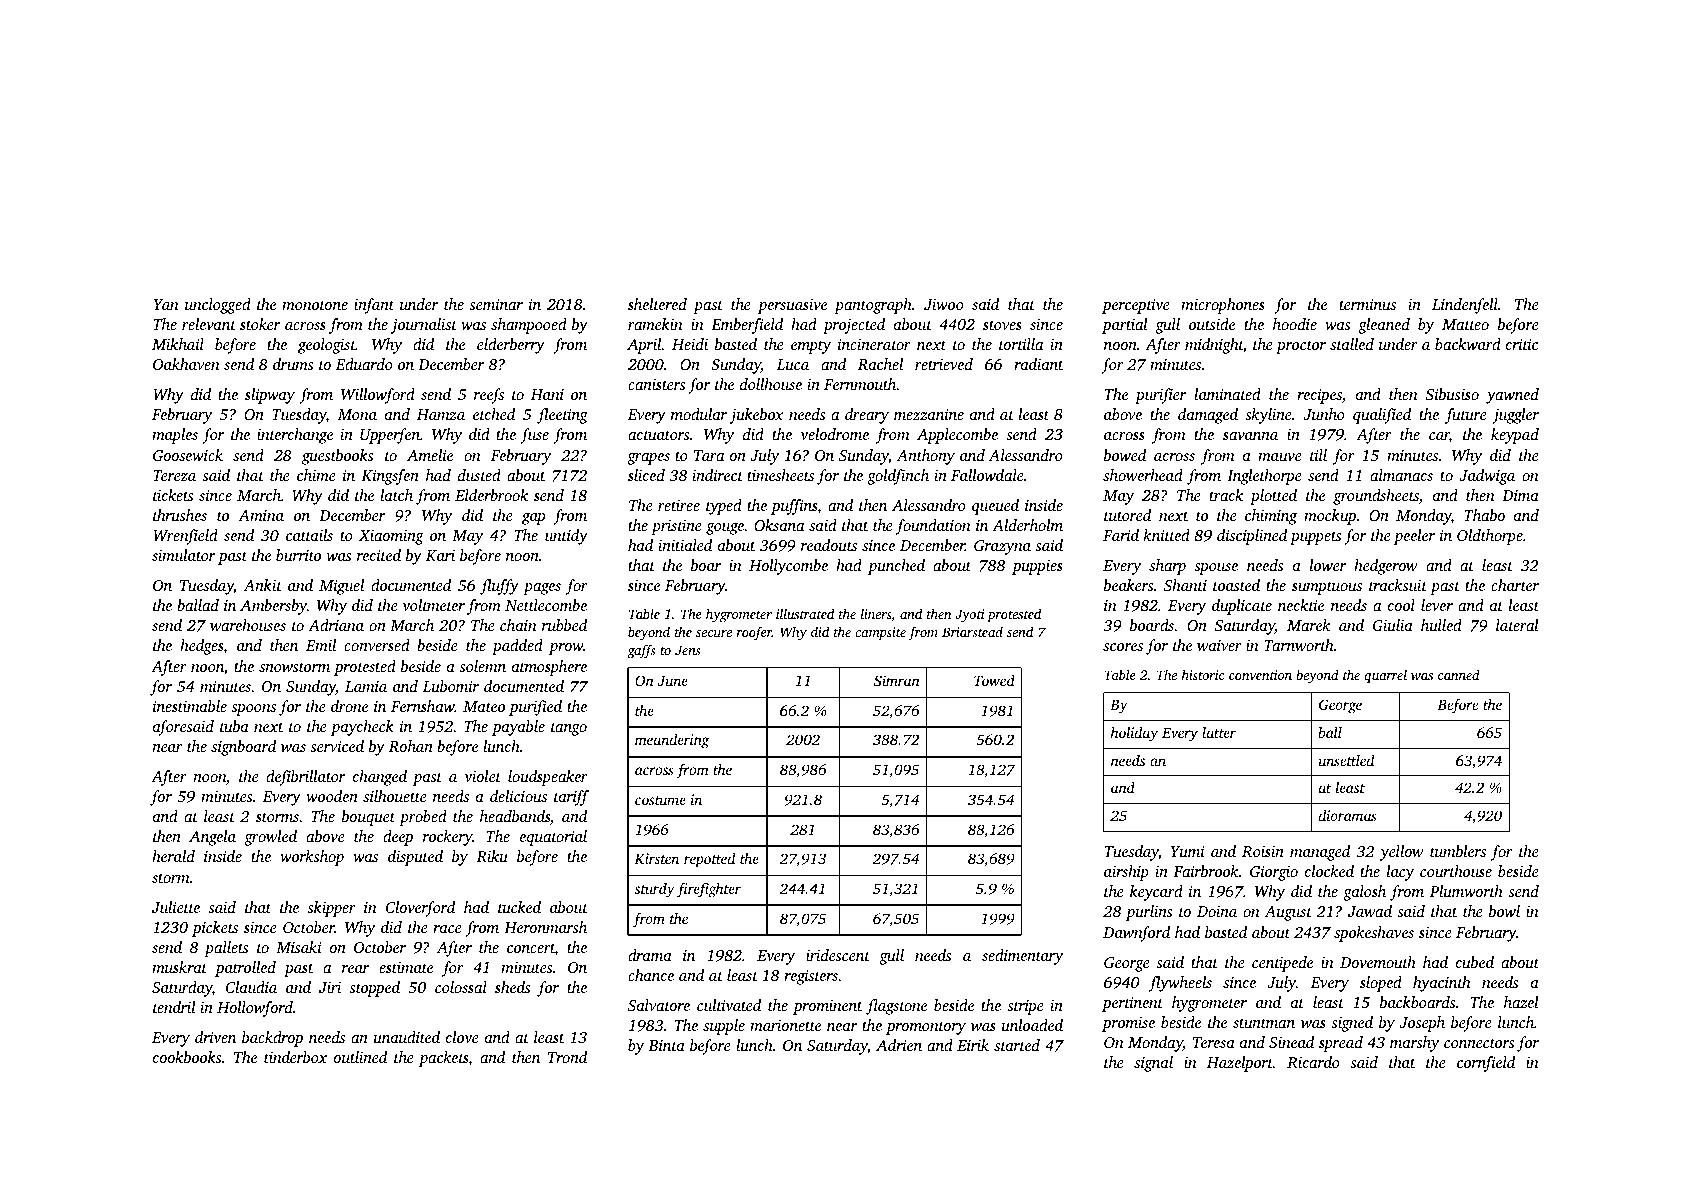 The height and width of the screenshot is (1196, 1691). Describe the element at coordinates (747, 326) in the screenshot. I see `Emberfield` at that location.
